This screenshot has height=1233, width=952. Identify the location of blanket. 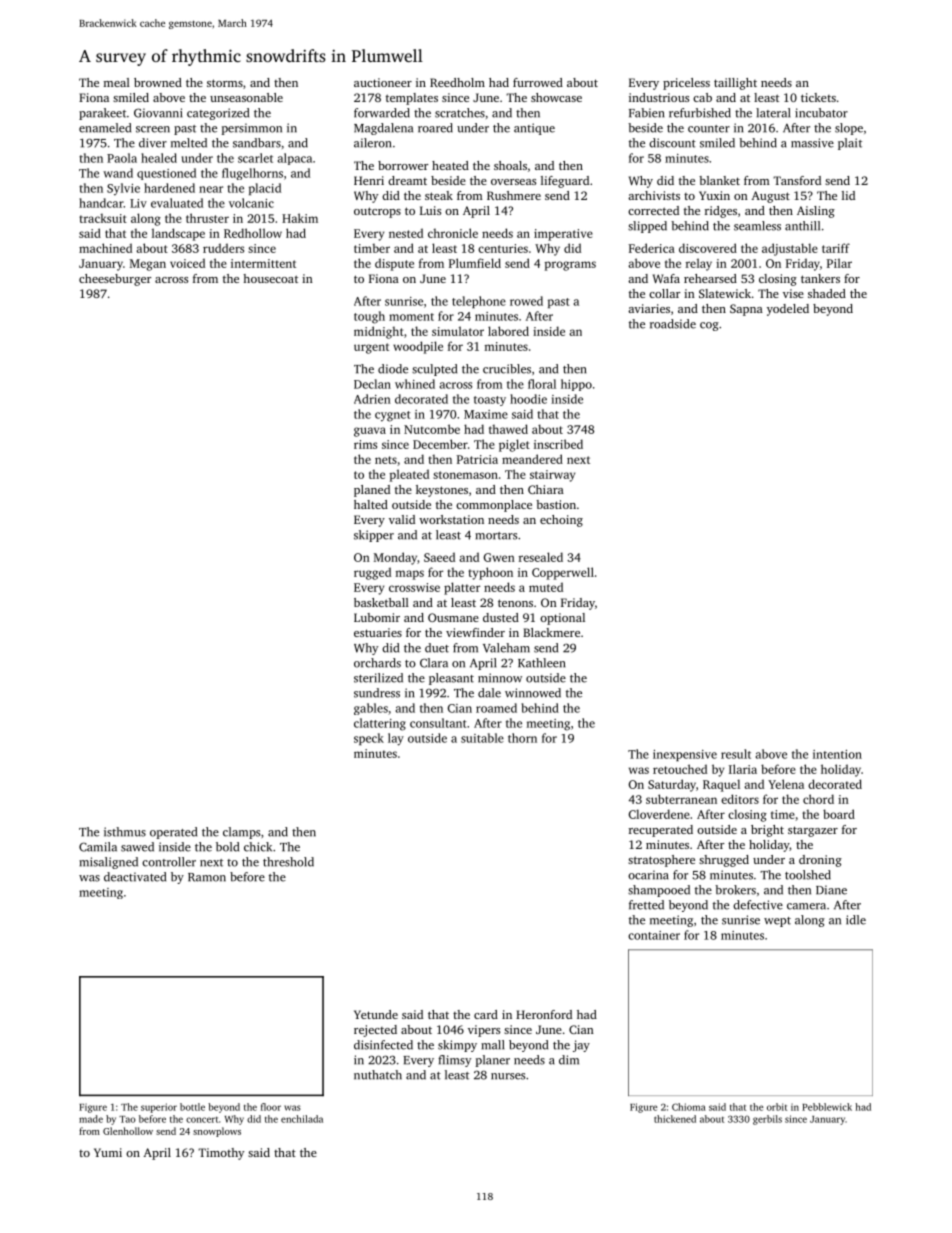
(719, 180).
